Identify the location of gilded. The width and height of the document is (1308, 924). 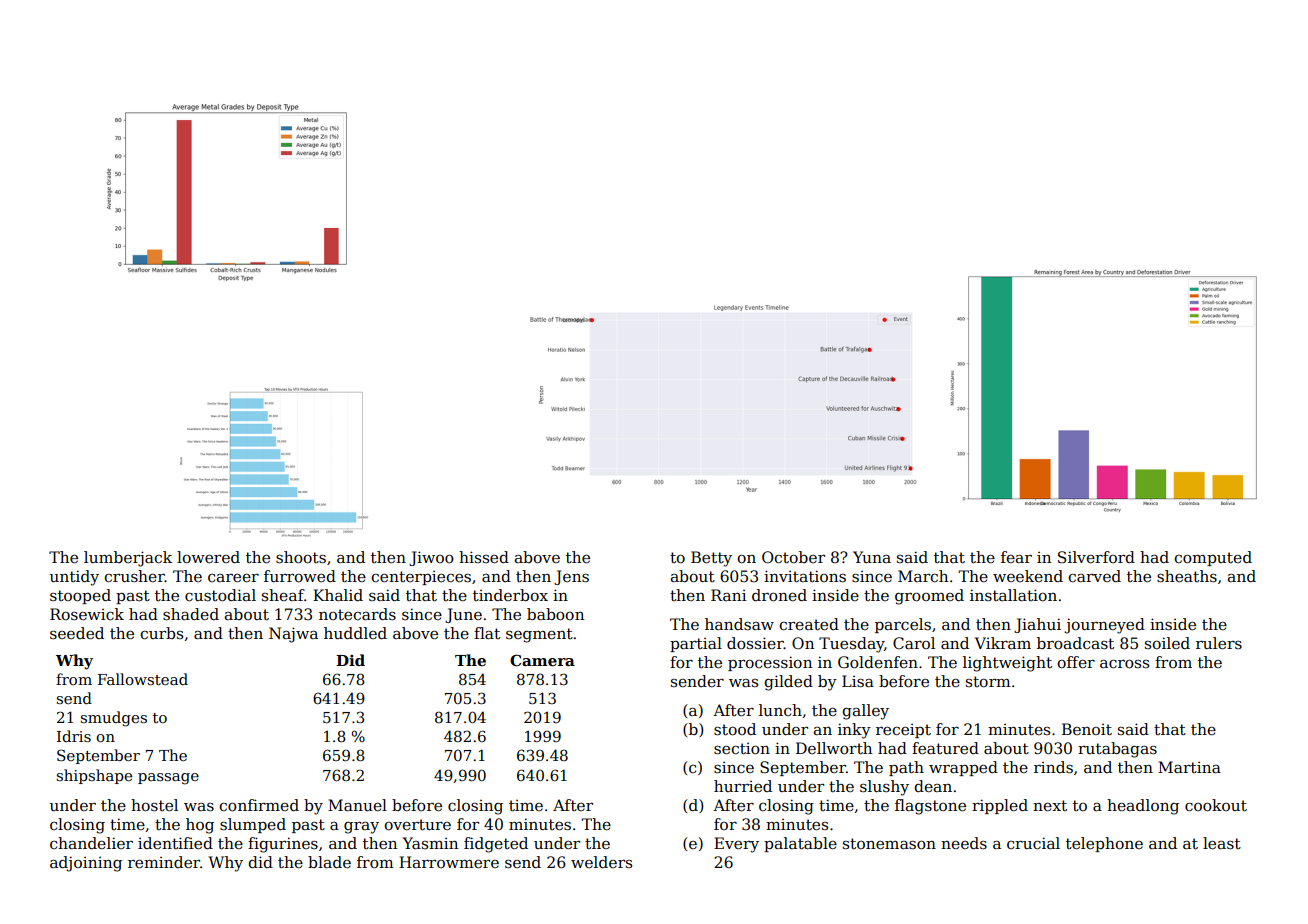
(788, 683).
